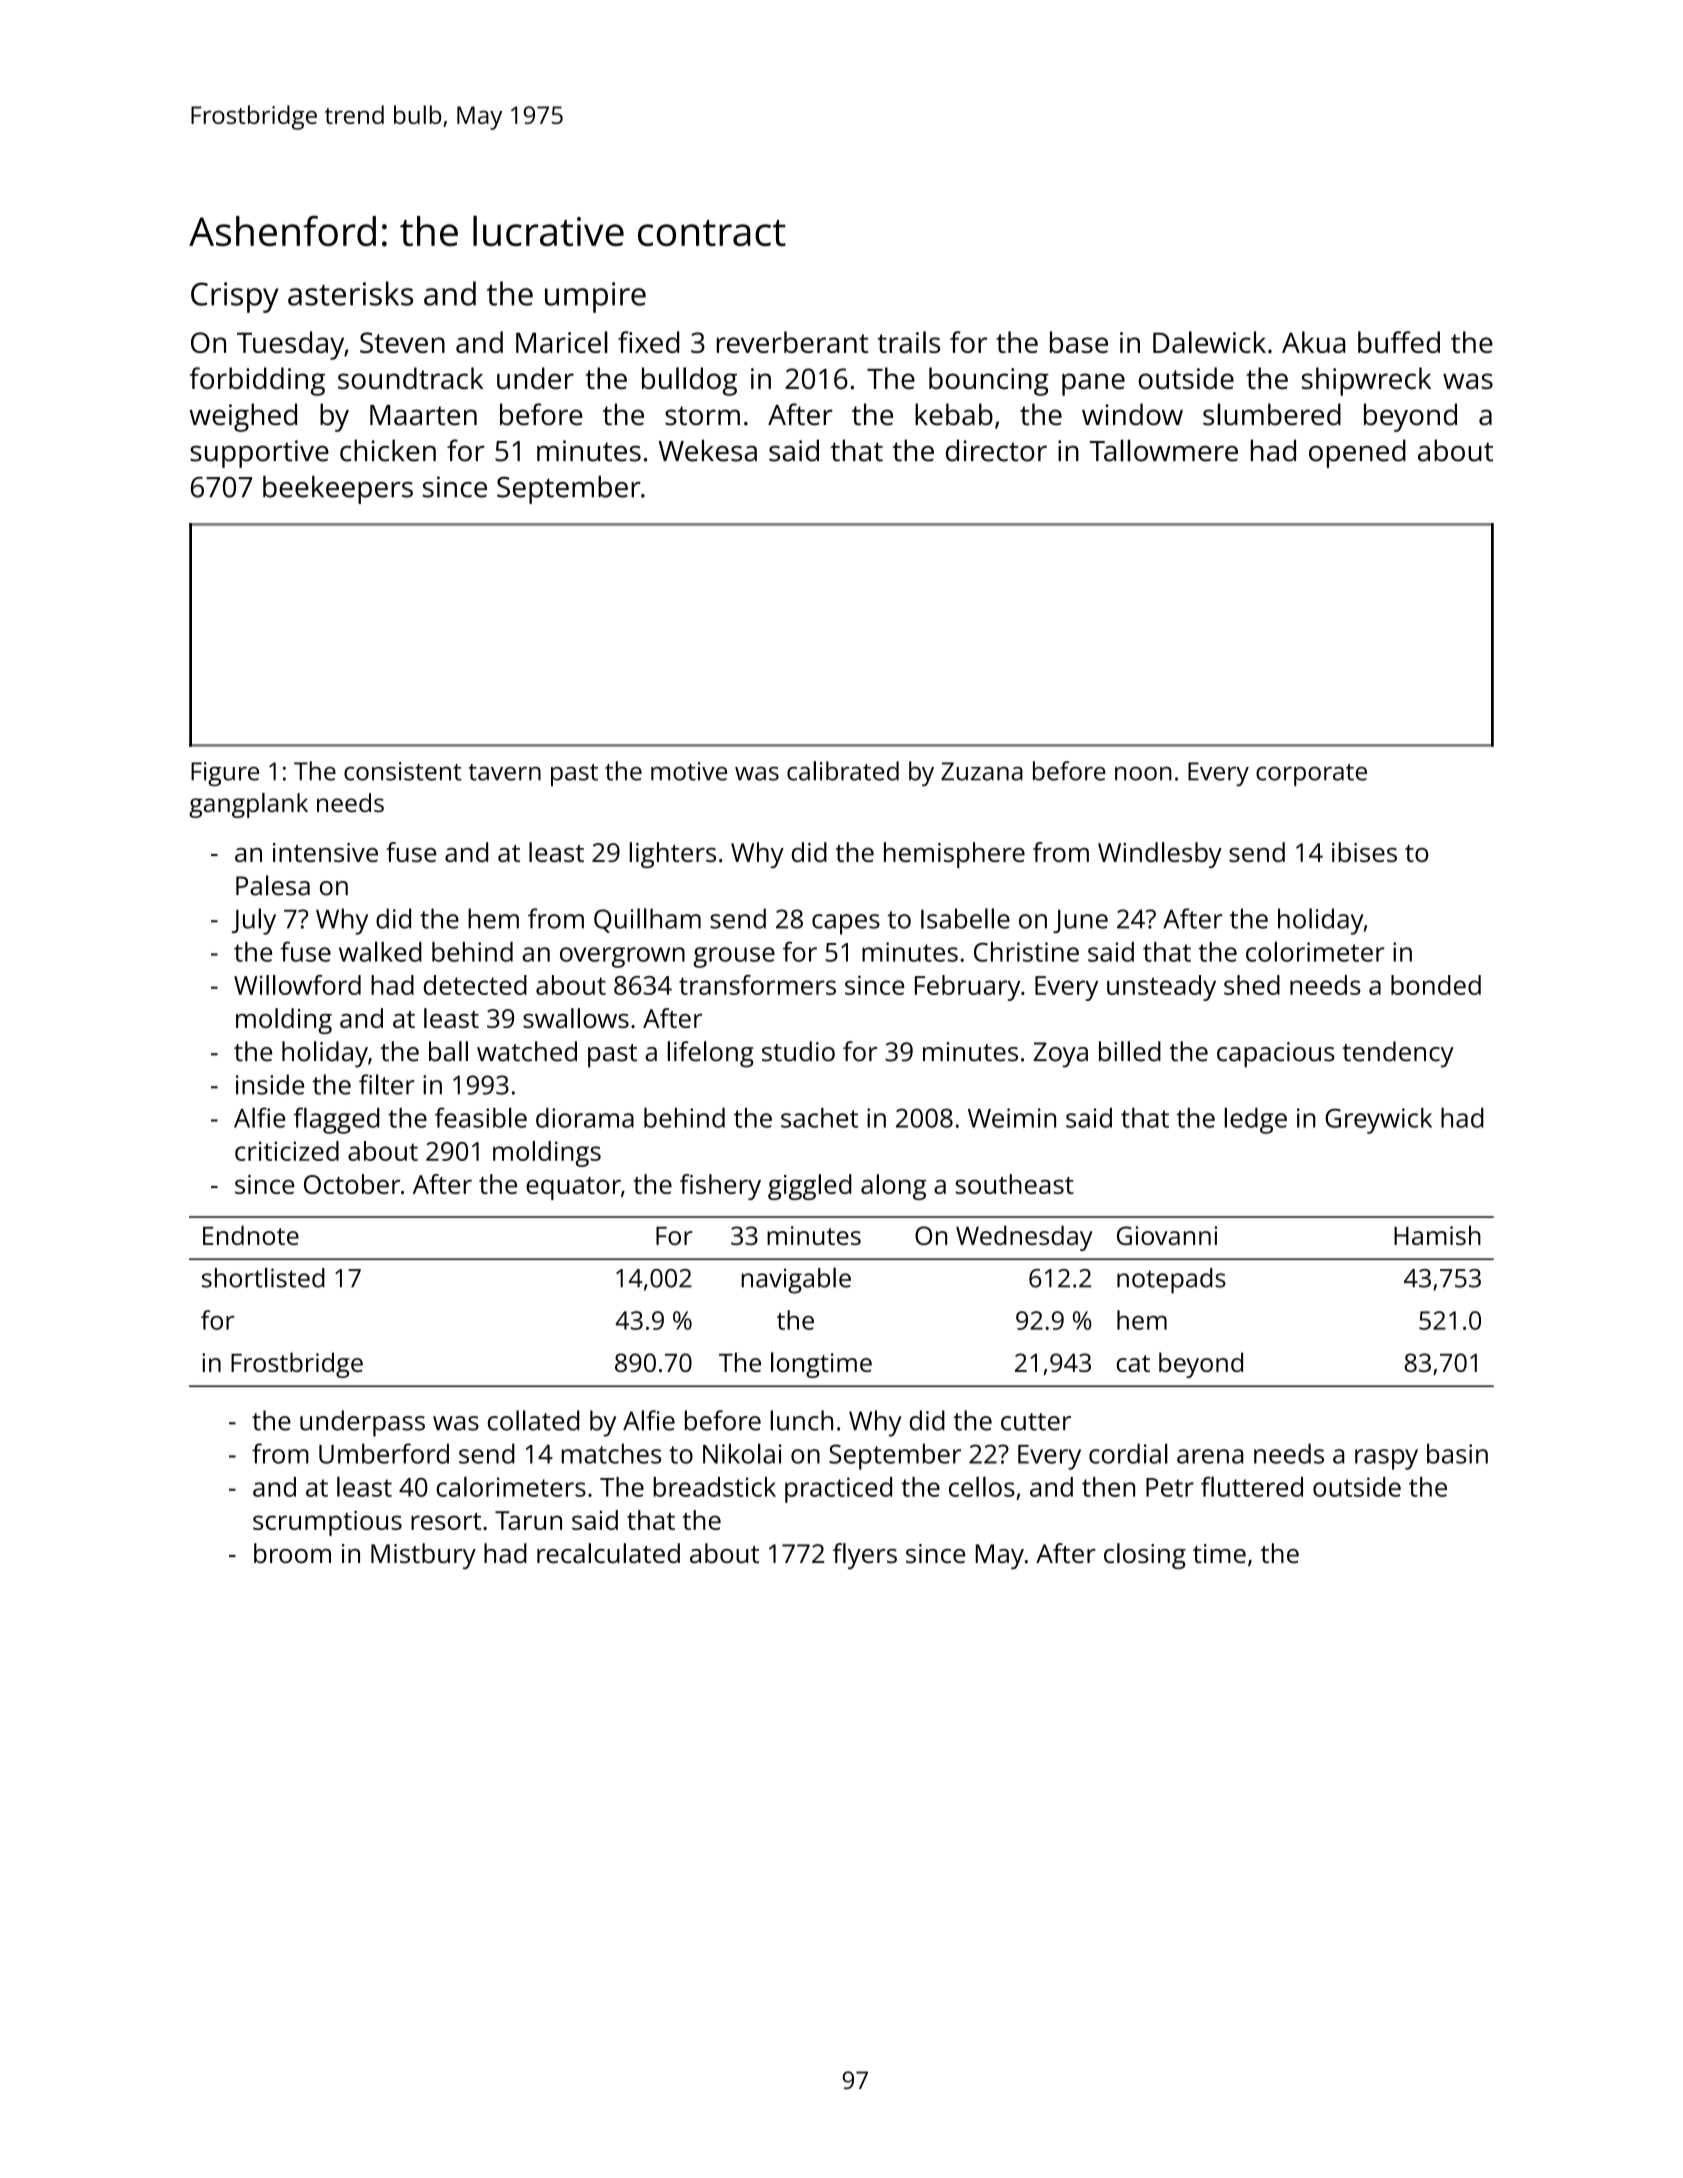 The height and width of the page is (2178, 1683). What do you see at coordinates (843, 771) in the page?
I see `calibrated` at bounding box center [843, 771].
